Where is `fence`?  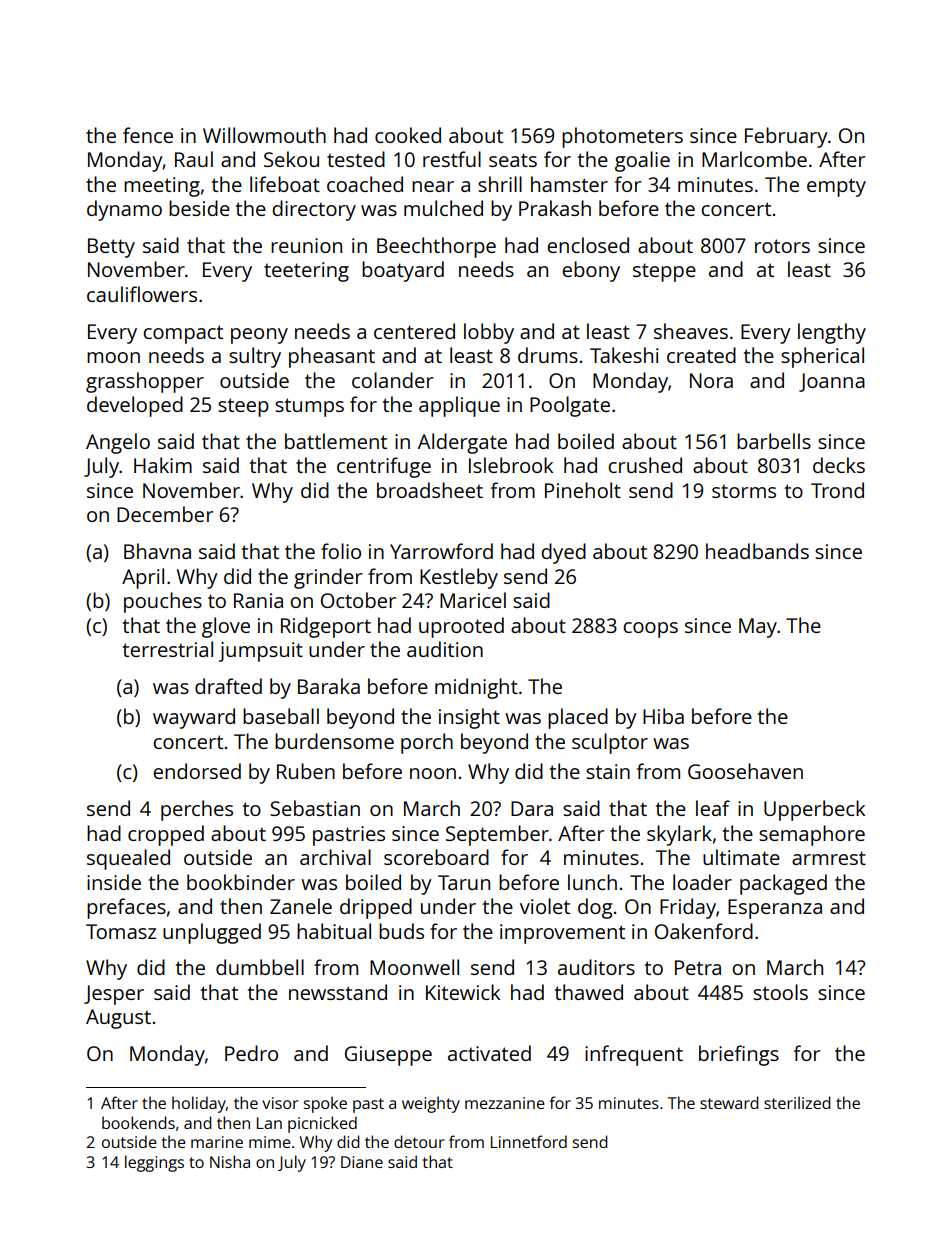 fence is located at coordinates (148, 135).
